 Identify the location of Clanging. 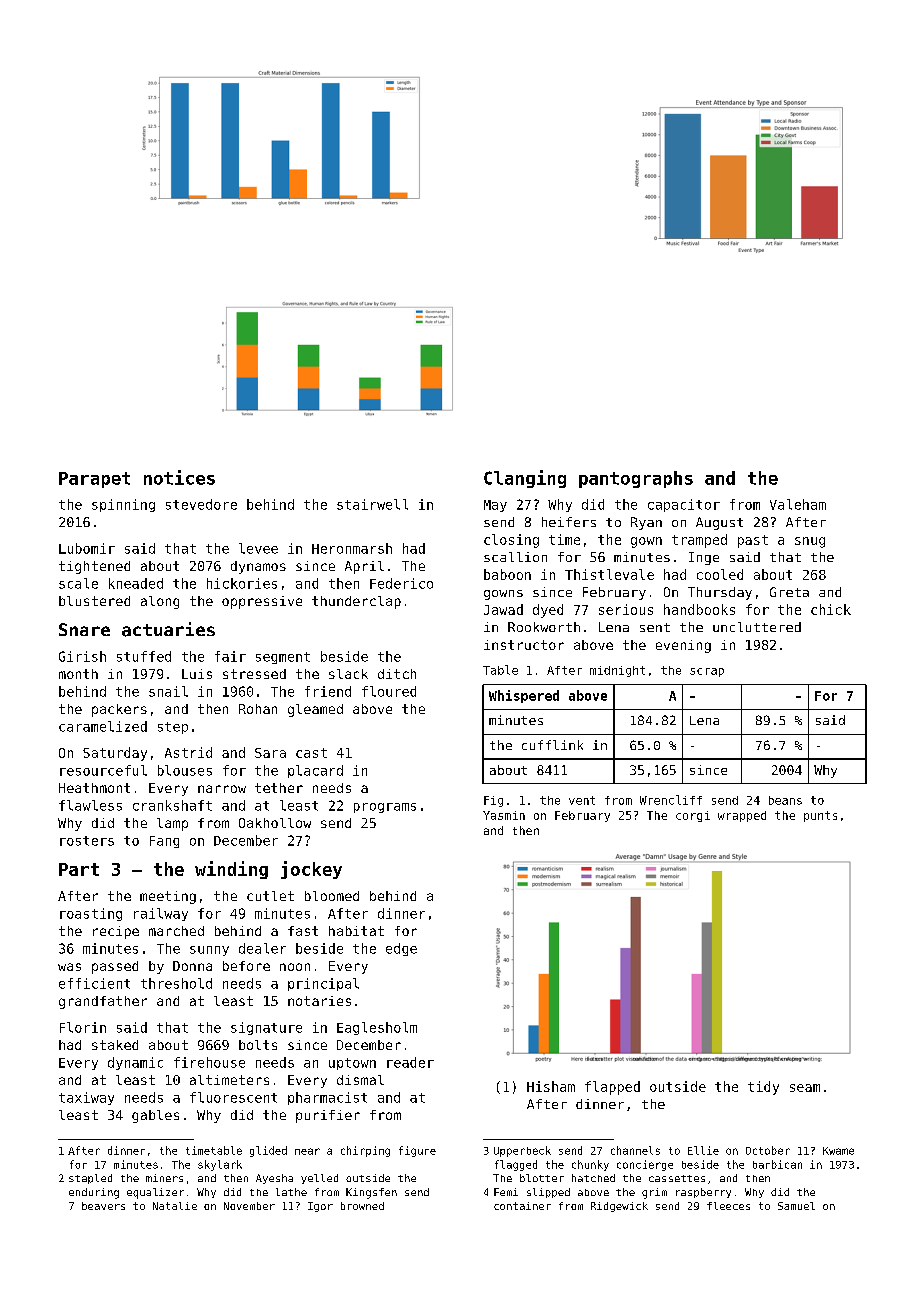
(525, 479).
